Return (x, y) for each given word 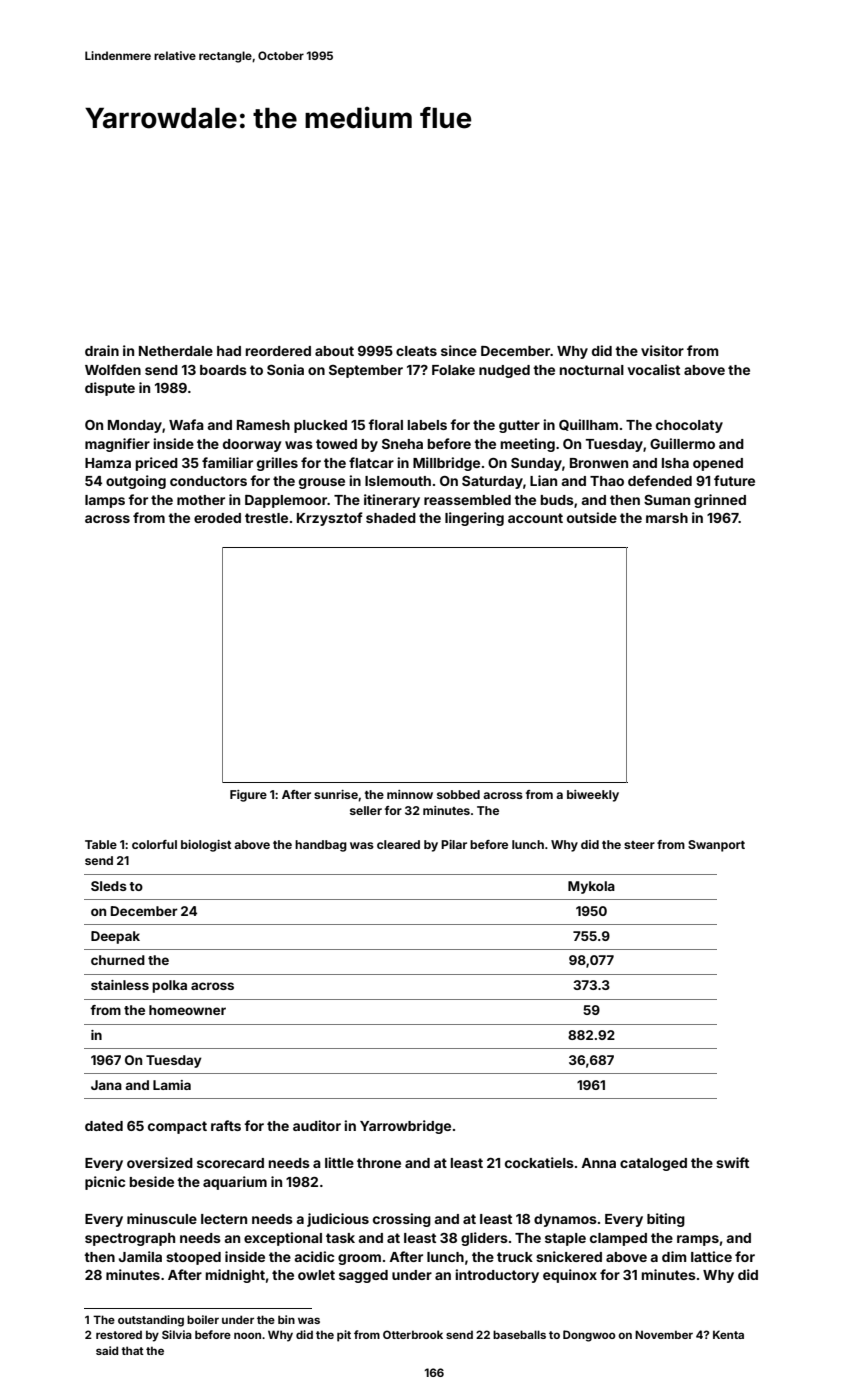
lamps (105, 501)
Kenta (728, 1334)
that (132, 1350)
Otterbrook (413, 1334)
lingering (474, 519)
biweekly (593, 796)
